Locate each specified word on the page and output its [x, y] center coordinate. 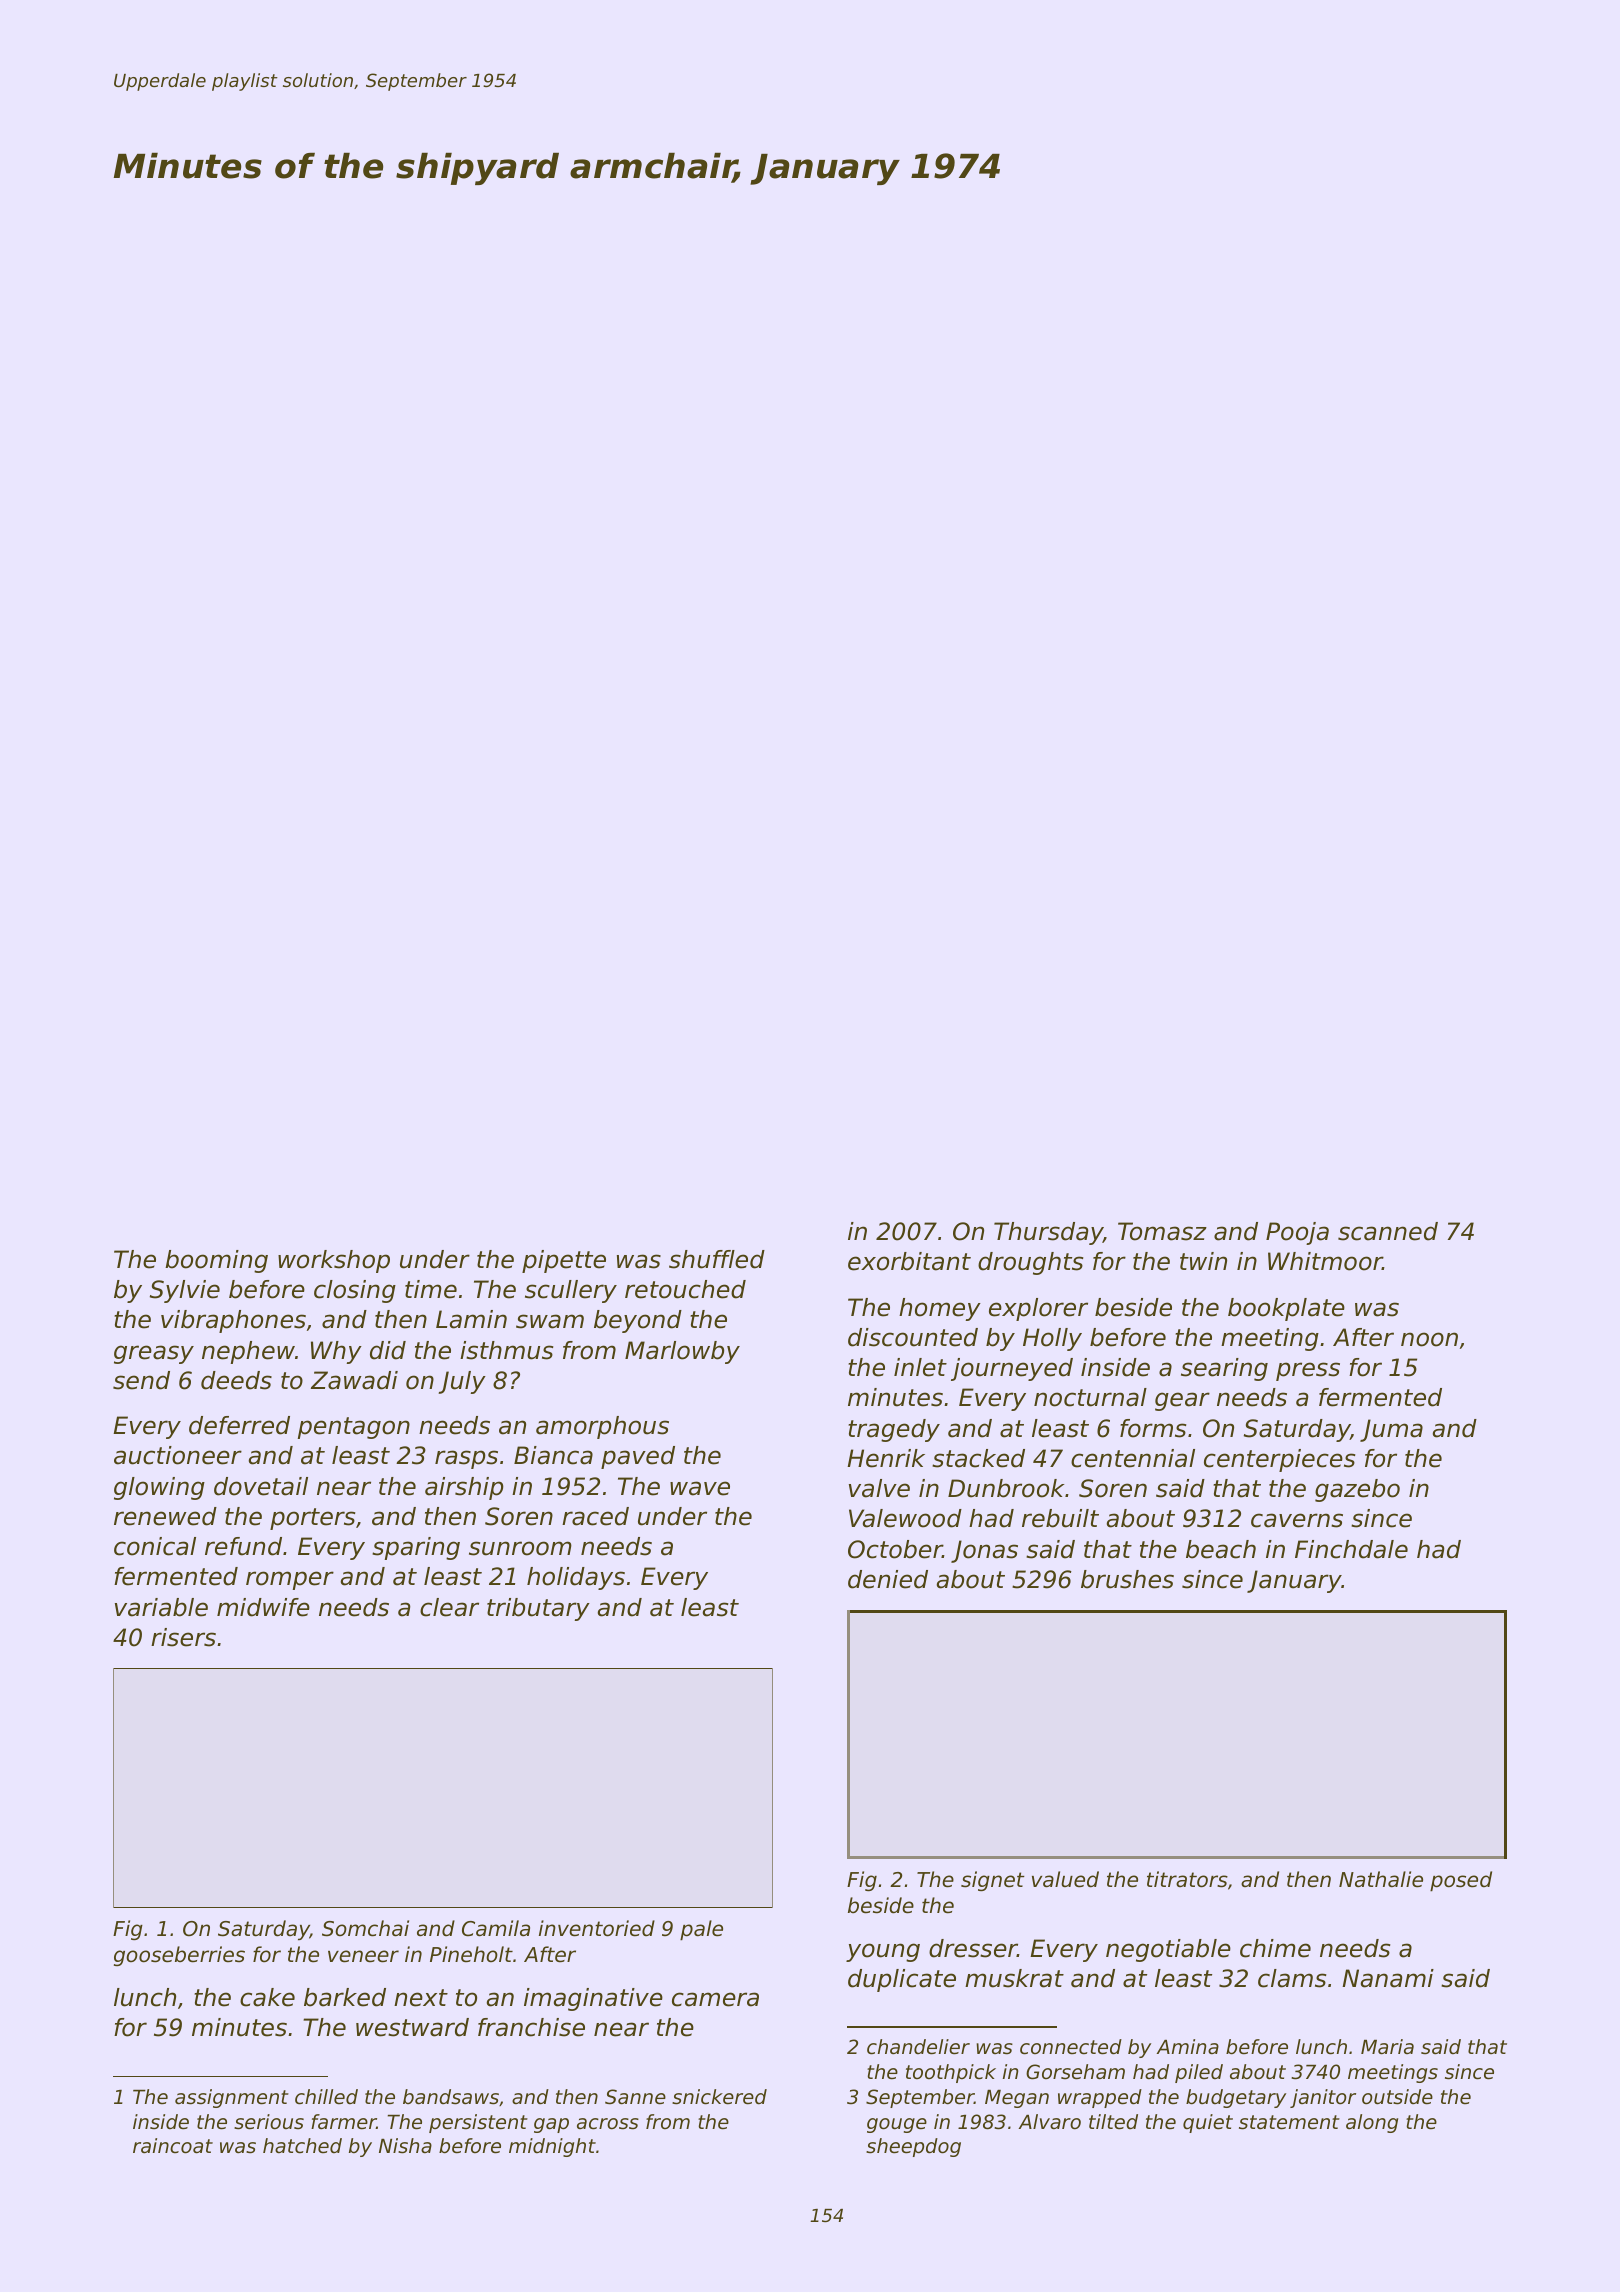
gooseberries [179, 1956]
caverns [1297, 1520]
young [883, 1952]
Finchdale [1351, 1549]
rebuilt [1060, 1518]
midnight [552, 2147]
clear [449, 1607]
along [1372, 2123]
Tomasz [1162, 1231]
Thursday [1048, 1233]
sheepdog [913, 2147]
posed [1461, 1881]
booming [216, 1261]
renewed [165, 1516]
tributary [538, 1609]
